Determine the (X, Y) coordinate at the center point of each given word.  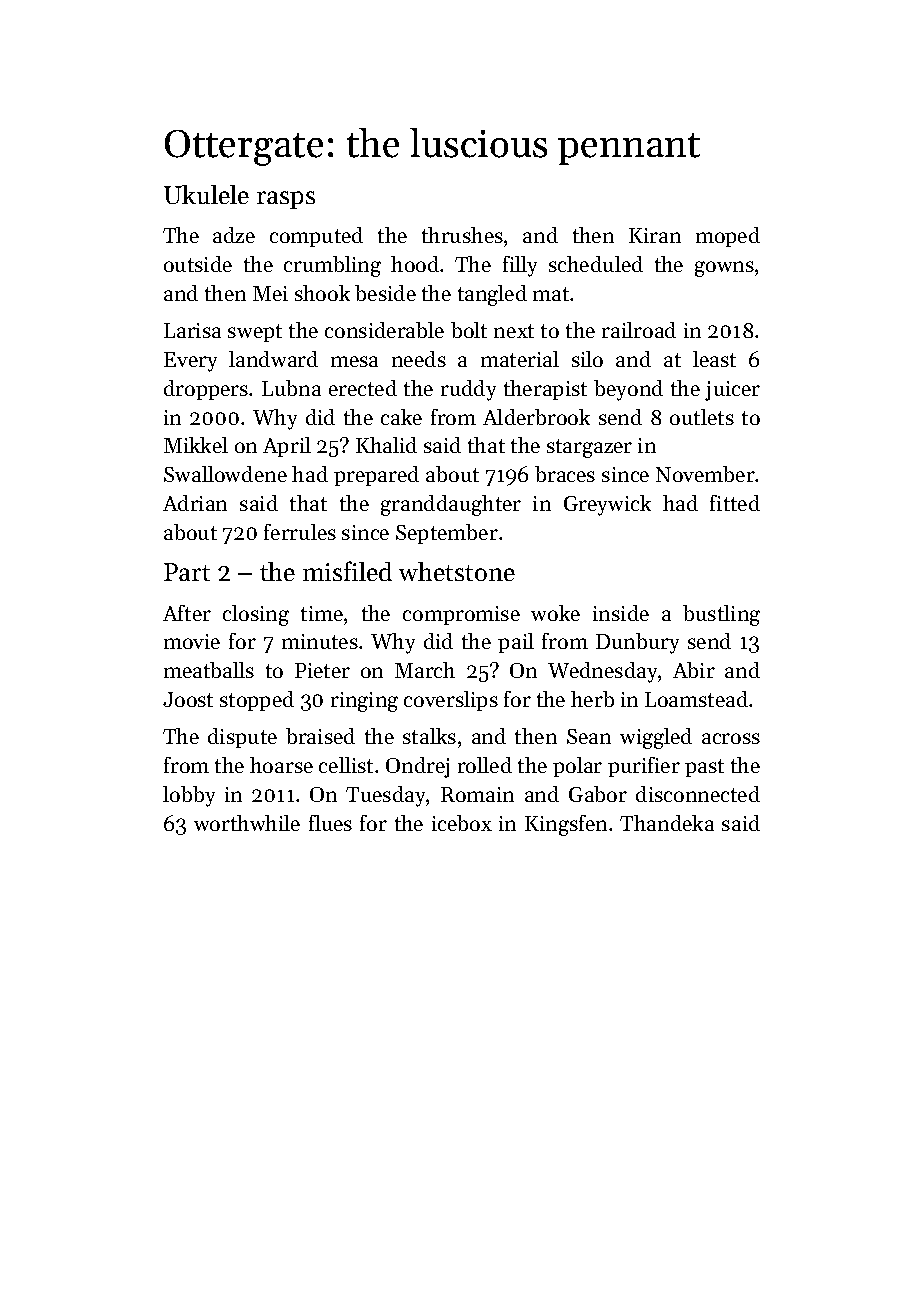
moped (728, 237)
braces (565, 474)
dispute (242, 738)
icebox (462, 823)
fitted (735, 503)
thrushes (462, 235)
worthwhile (247, 823)
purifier (644, 767)
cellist (346, 765)
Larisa (192, 330)
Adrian (195, 503)
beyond (628, 390)
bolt (469, 330)
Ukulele (206, 194)
